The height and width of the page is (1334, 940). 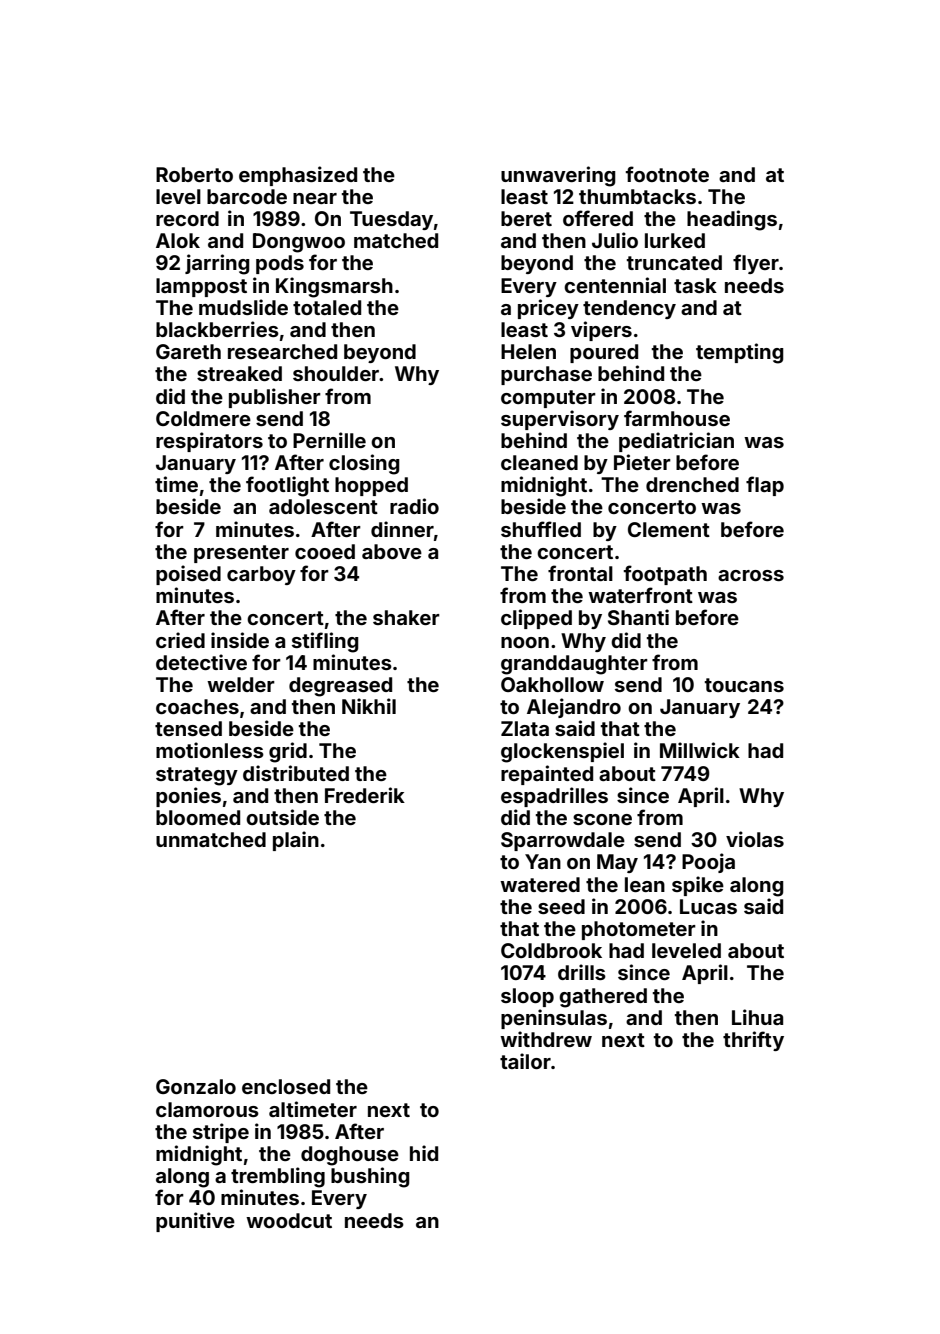 I want to click on Roberto, so click(x=194, y=174).
